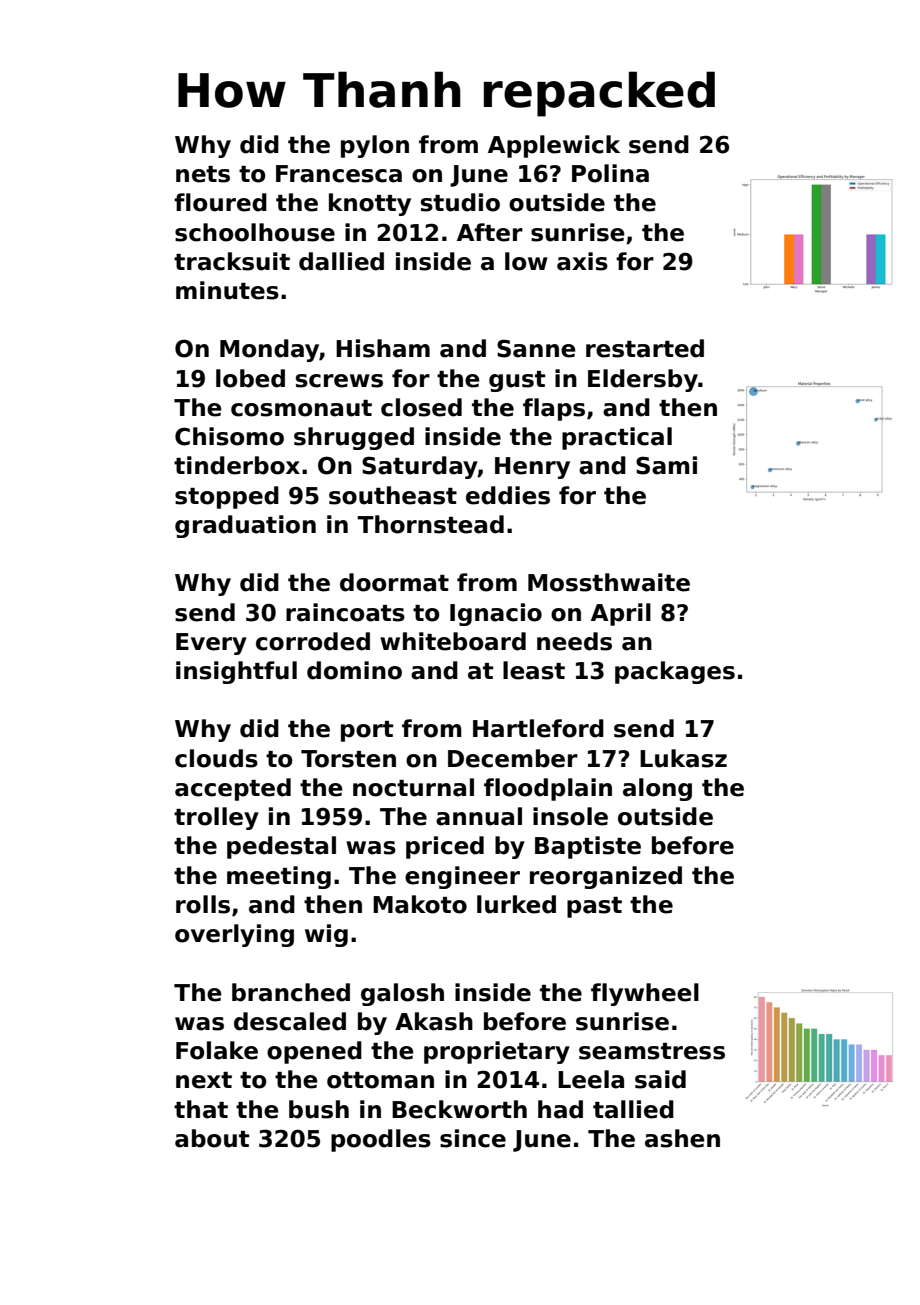 This image has width=920, height=1305. What do you see at coordinates (536, 348) in the image?
I see `Sanne` at bounding box center [536, 348].
